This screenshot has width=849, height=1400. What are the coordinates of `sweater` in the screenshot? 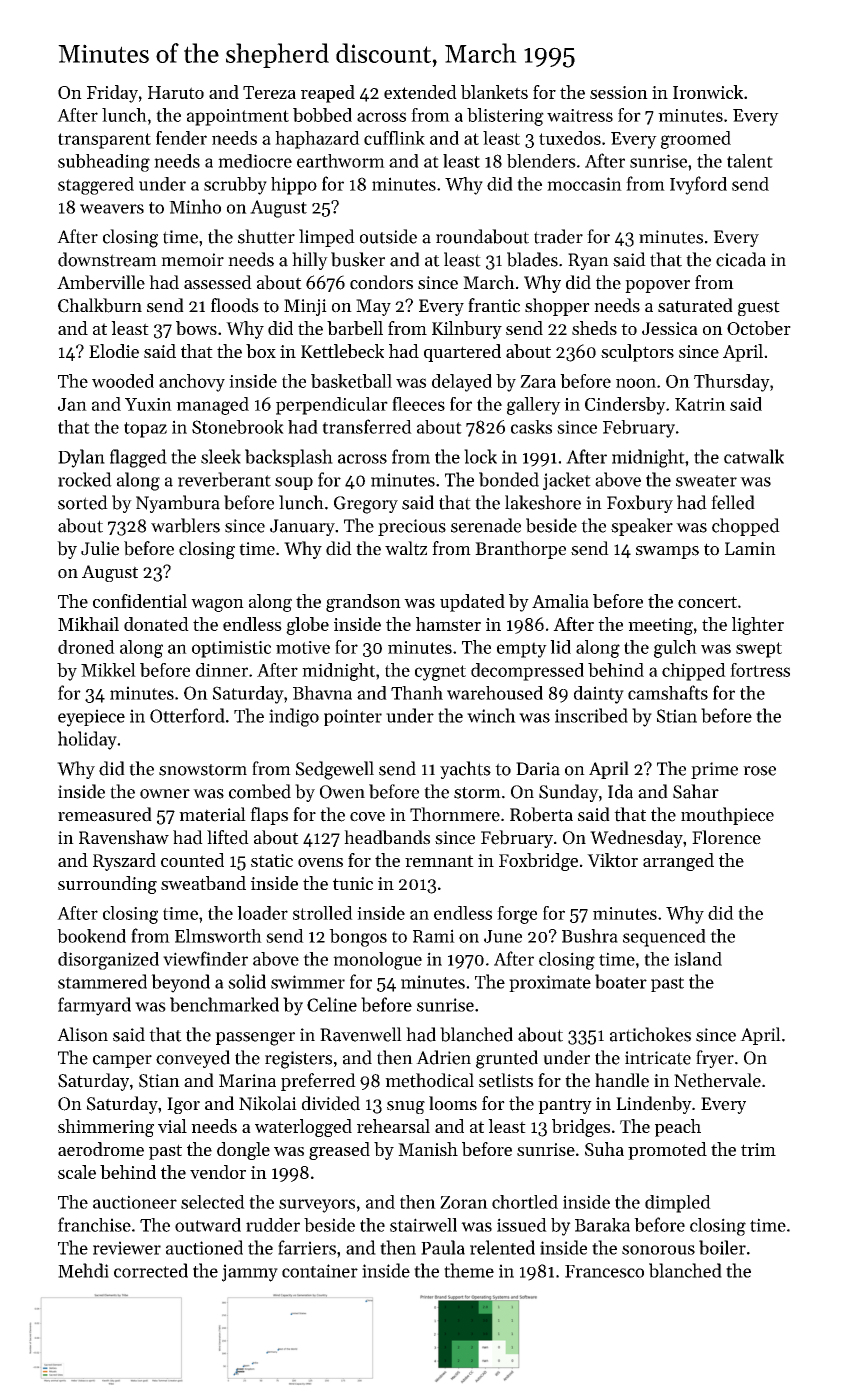 It's located at (706, 481).
